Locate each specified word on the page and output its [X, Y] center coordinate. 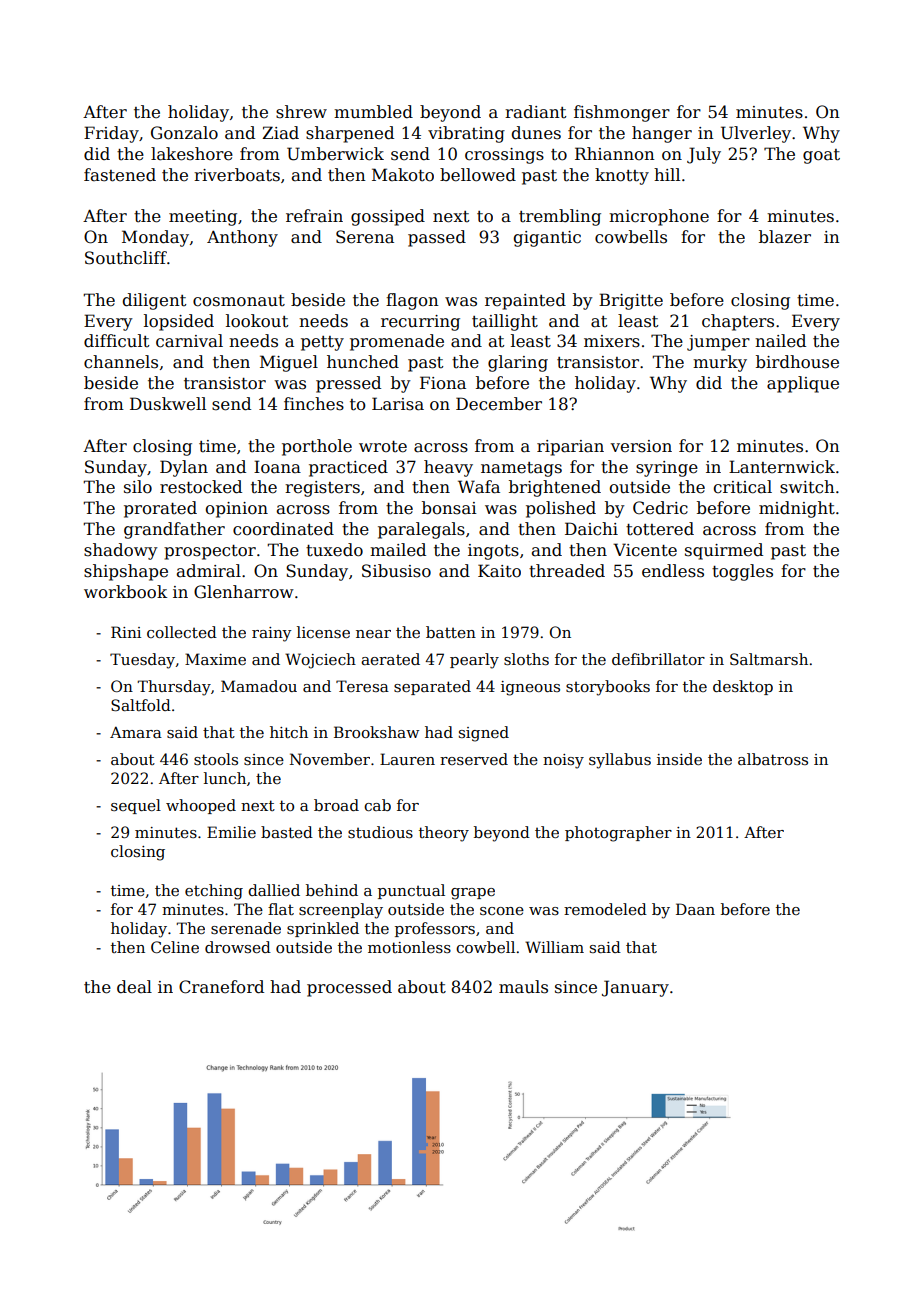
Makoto [403, 175]
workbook [125, 592]
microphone [659, 217]
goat [821, 156]
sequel [136, 806]
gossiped [388, 217]
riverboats [237, 175]
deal [134, 987]
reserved [474, 759]
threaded [567, 571]
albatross [773, 759]
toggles [742, 572]
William [554, 947]
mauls [523, 987]
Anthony [242, 238]
